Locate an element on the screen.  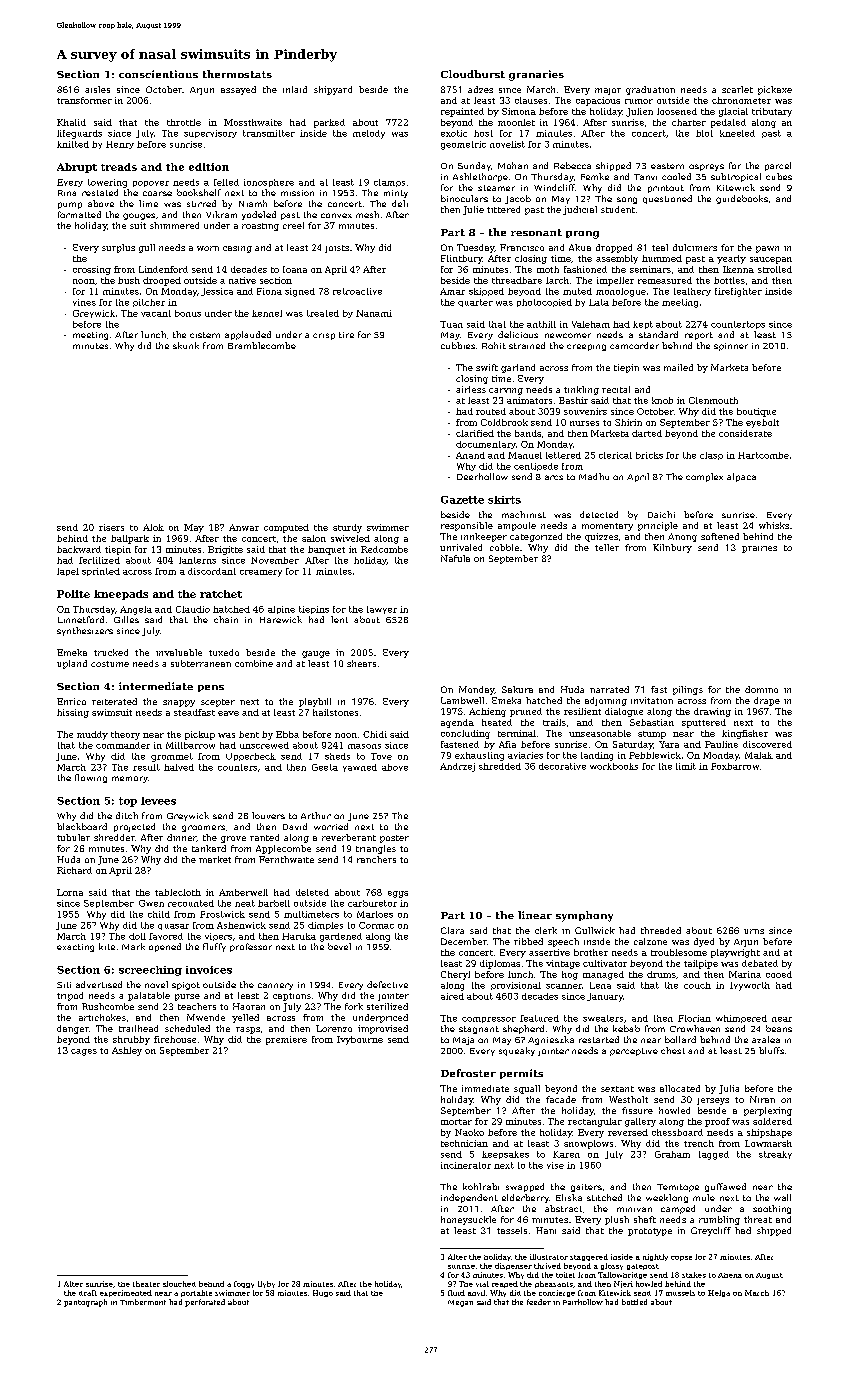
categorized is located at coordinates (536, 537).
